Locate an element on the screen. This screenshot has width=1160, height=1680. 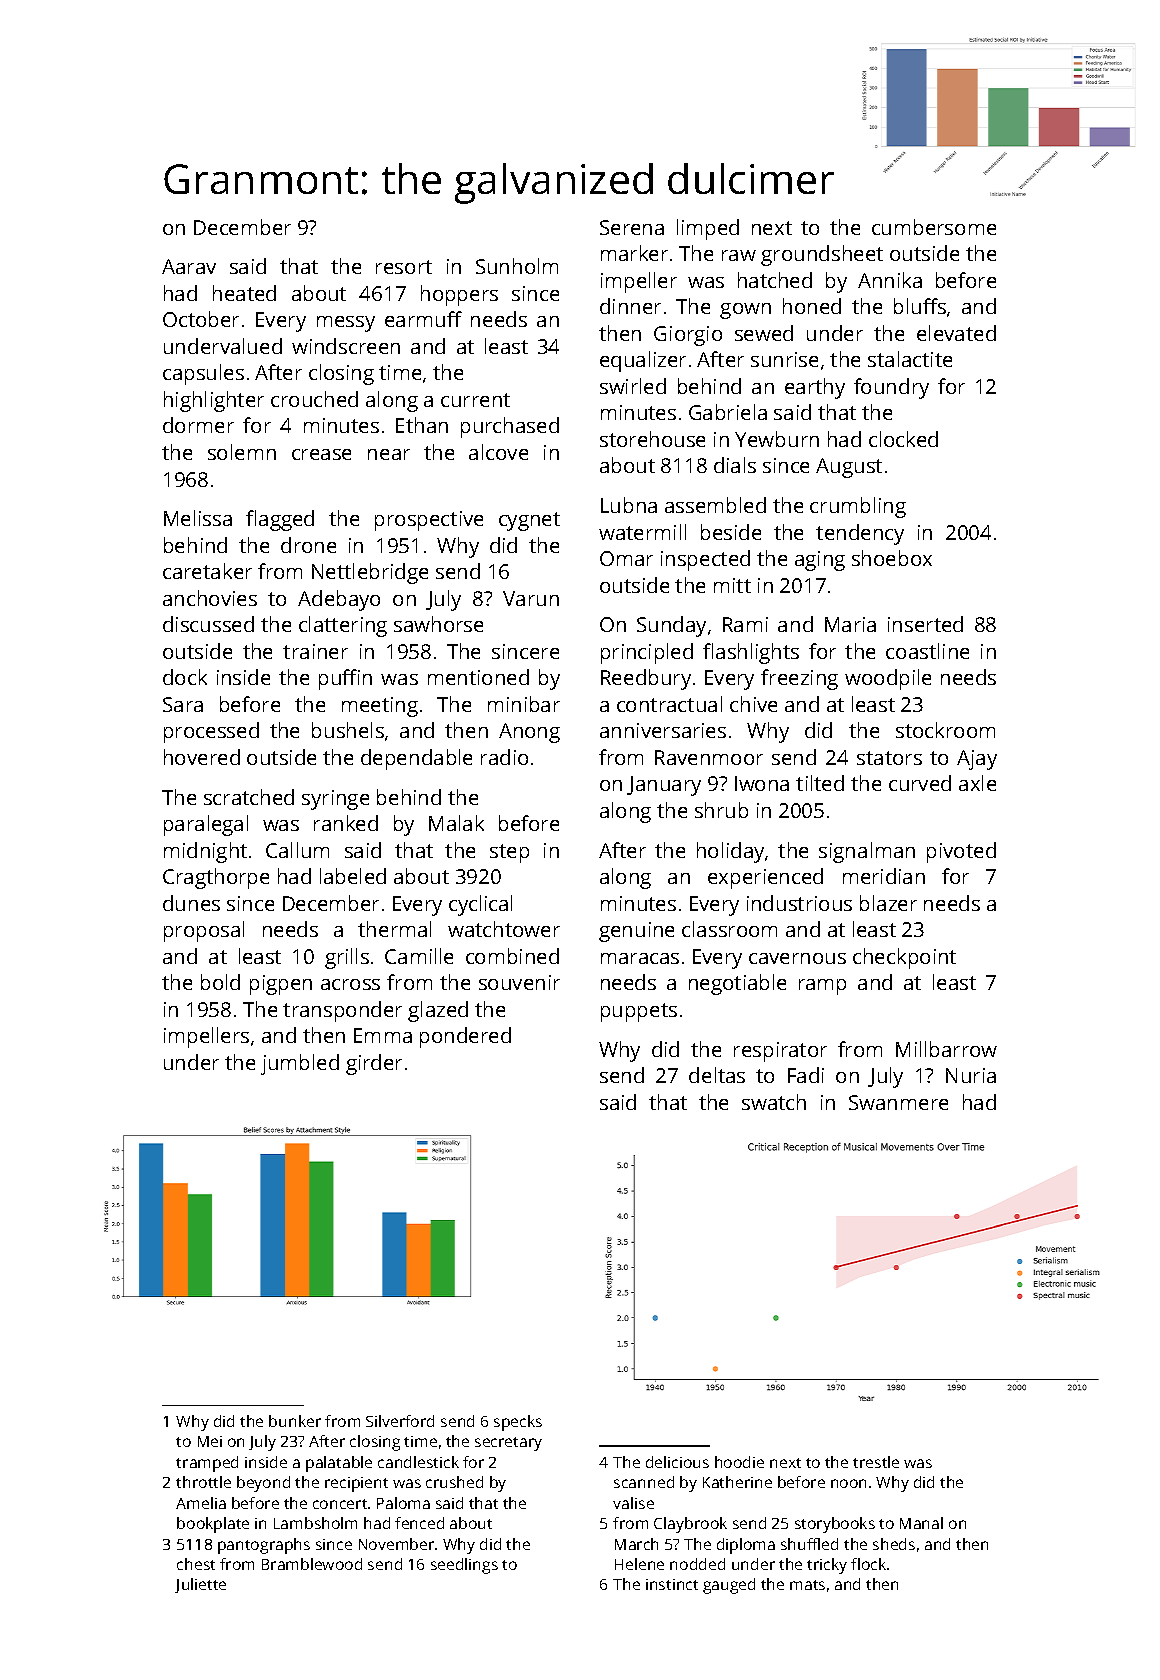
fenced is located at coordinates (419, 1523).
